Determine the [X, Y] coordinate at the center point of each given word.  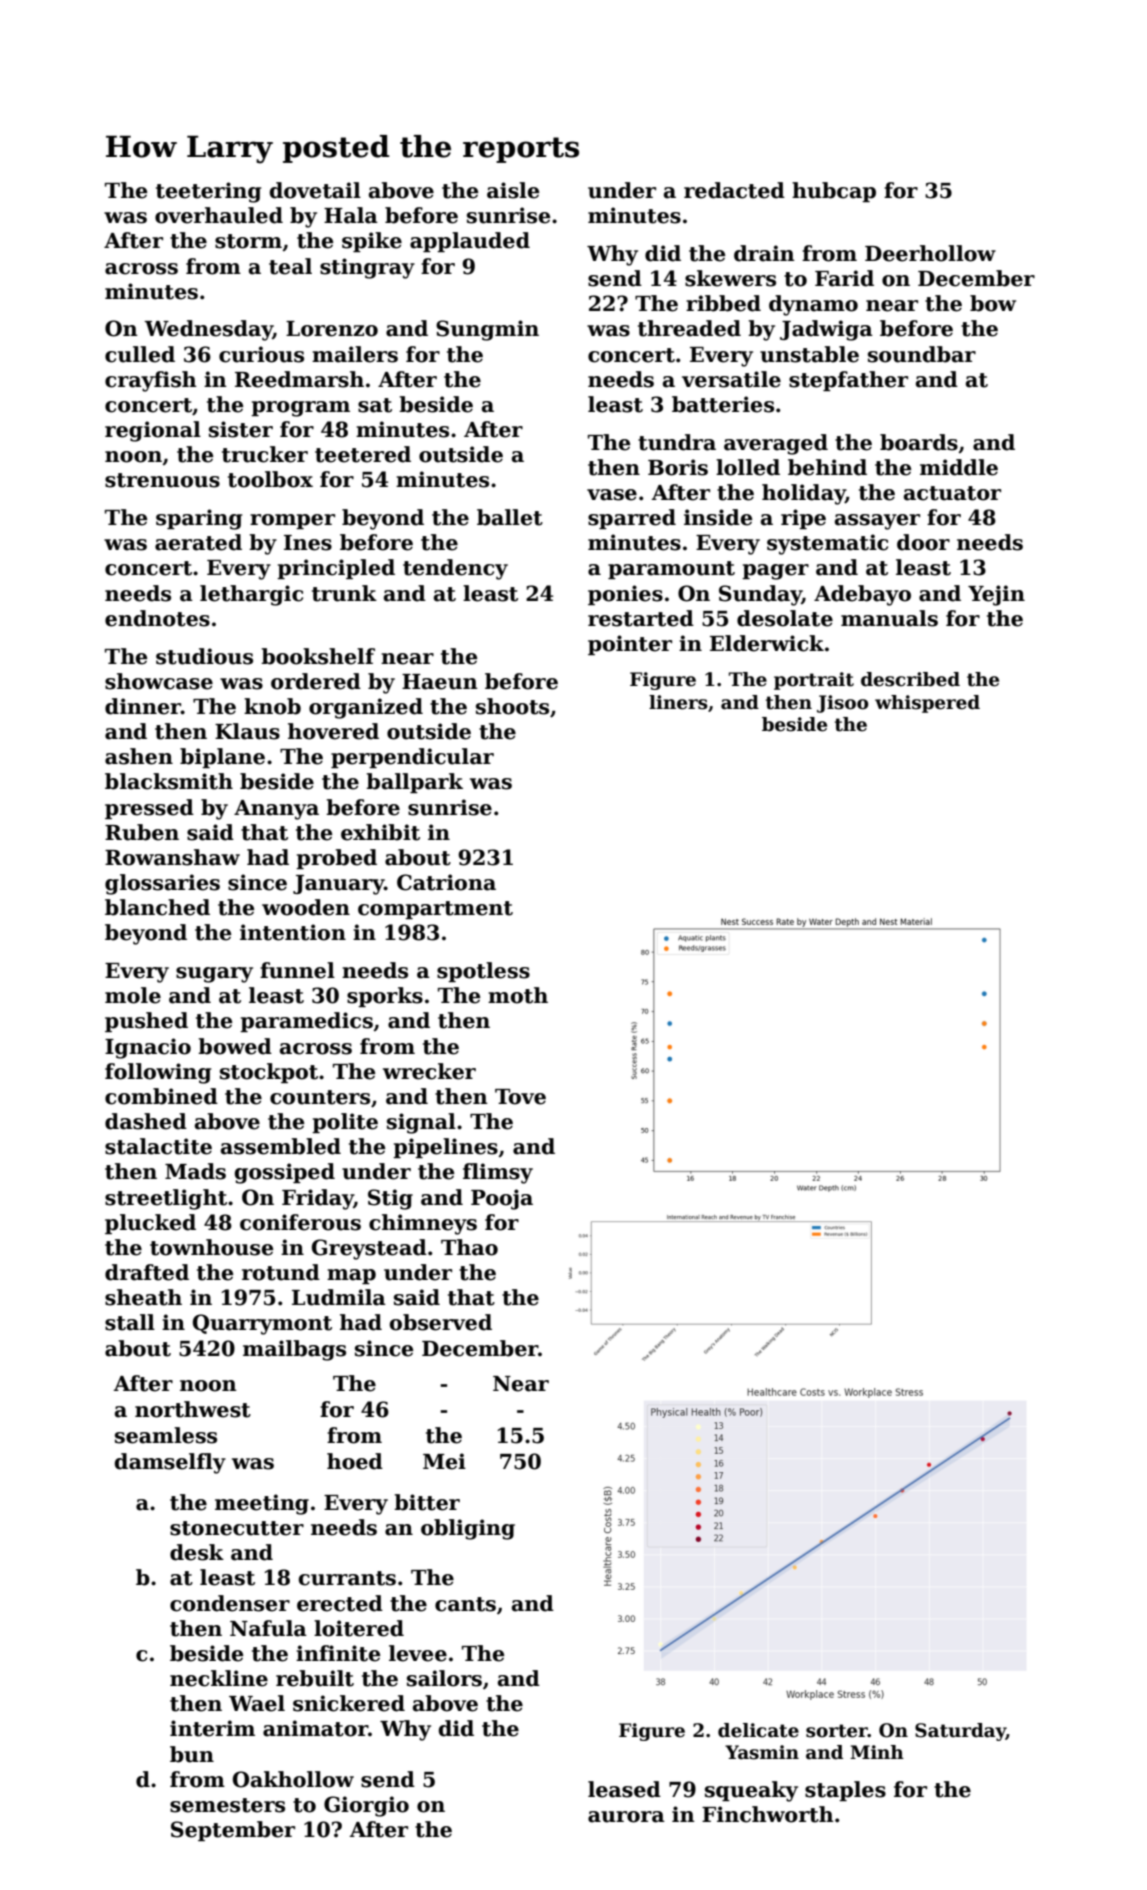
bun [192, 1754]
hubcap [834, 192]
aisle [513, 190]
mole [133, 995]
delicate [758, 1730]
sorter [837, 1731]
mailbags [294, 1350]
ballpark [414, 783]
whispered [927, 704]
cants [465, 1604]
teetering [208, 192]
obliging [468, 1529]
